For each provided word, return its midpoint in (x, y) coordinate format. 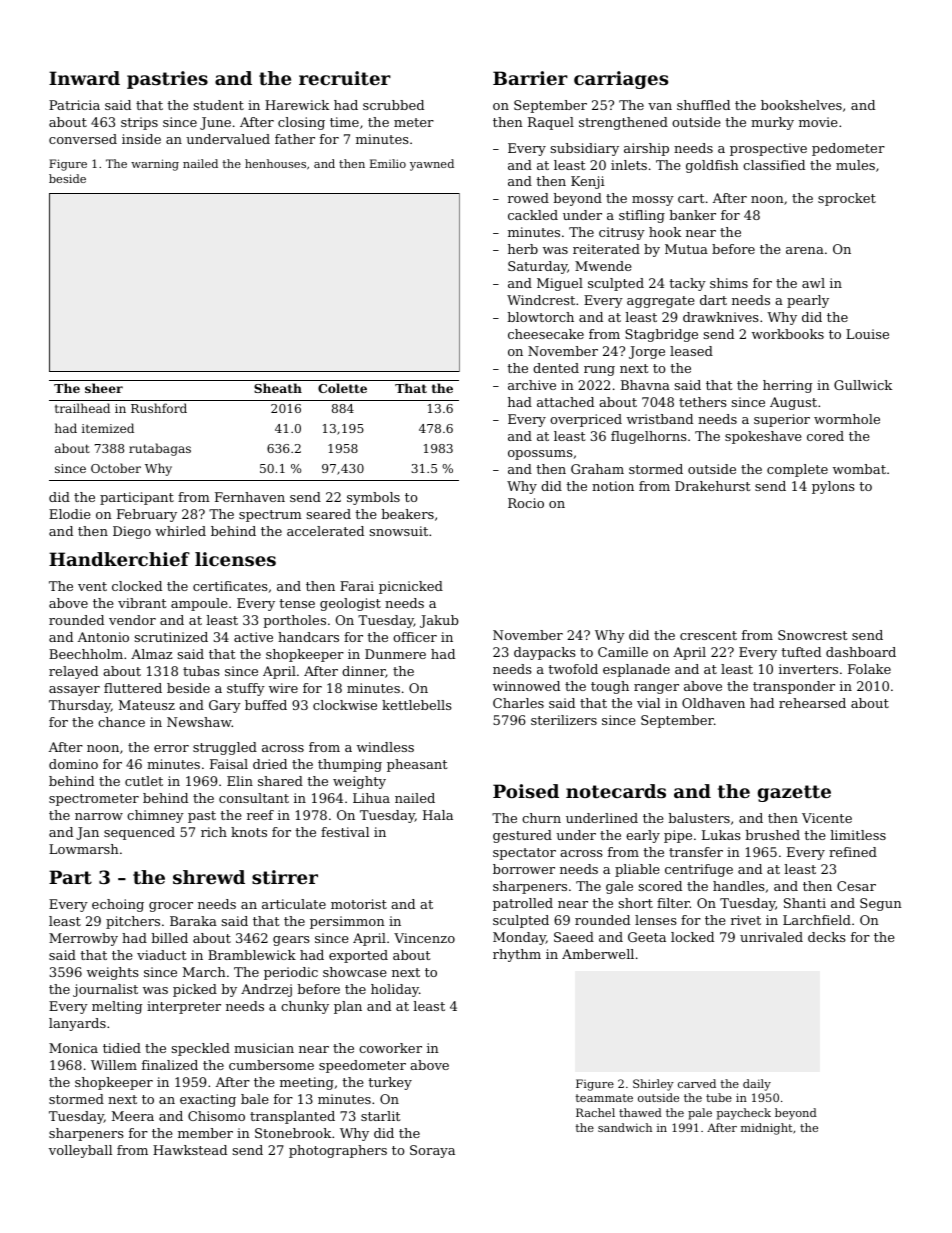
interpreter (184, 1007)
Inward (84, 78)
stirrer (285, 877)
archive (532, 385)
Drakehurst (713, 486)
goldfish (712, 166)
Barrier (530, 78)
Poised (526, 791)
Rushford (159, 408)
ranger (656, 689)
